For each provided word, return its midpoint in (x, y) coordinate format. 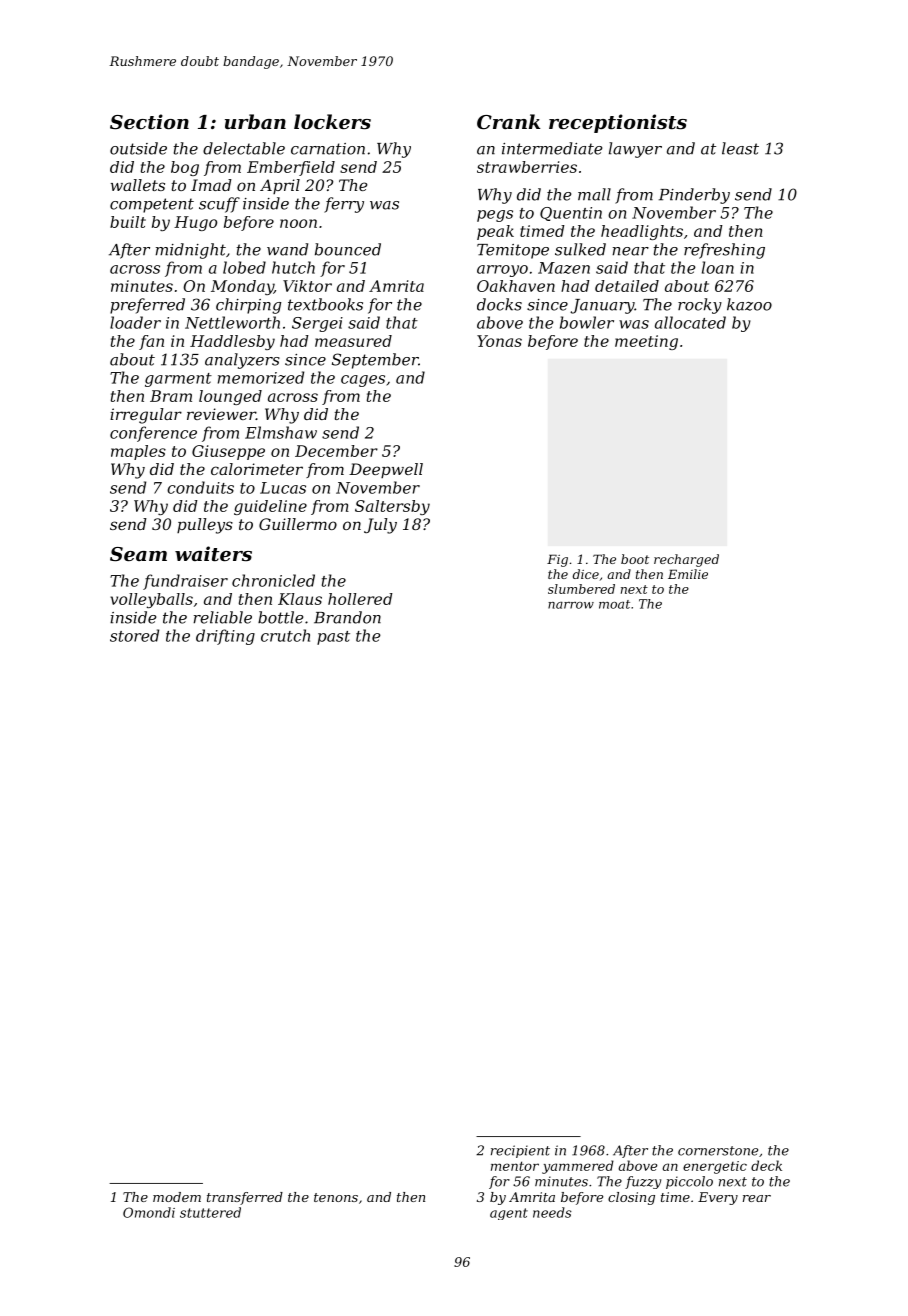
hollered (360, 599)
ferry (344, 205)
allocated (690, 322)
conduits (200, 487)
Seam (138, 554)
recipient (520, 1151)
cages (363, 381)
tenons (336, 1197)
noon (298, 223)
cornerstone (718, 1151)
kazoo (749, 304)
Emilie (688, 574)
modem (177, 1197)
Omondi (149, 1212)
